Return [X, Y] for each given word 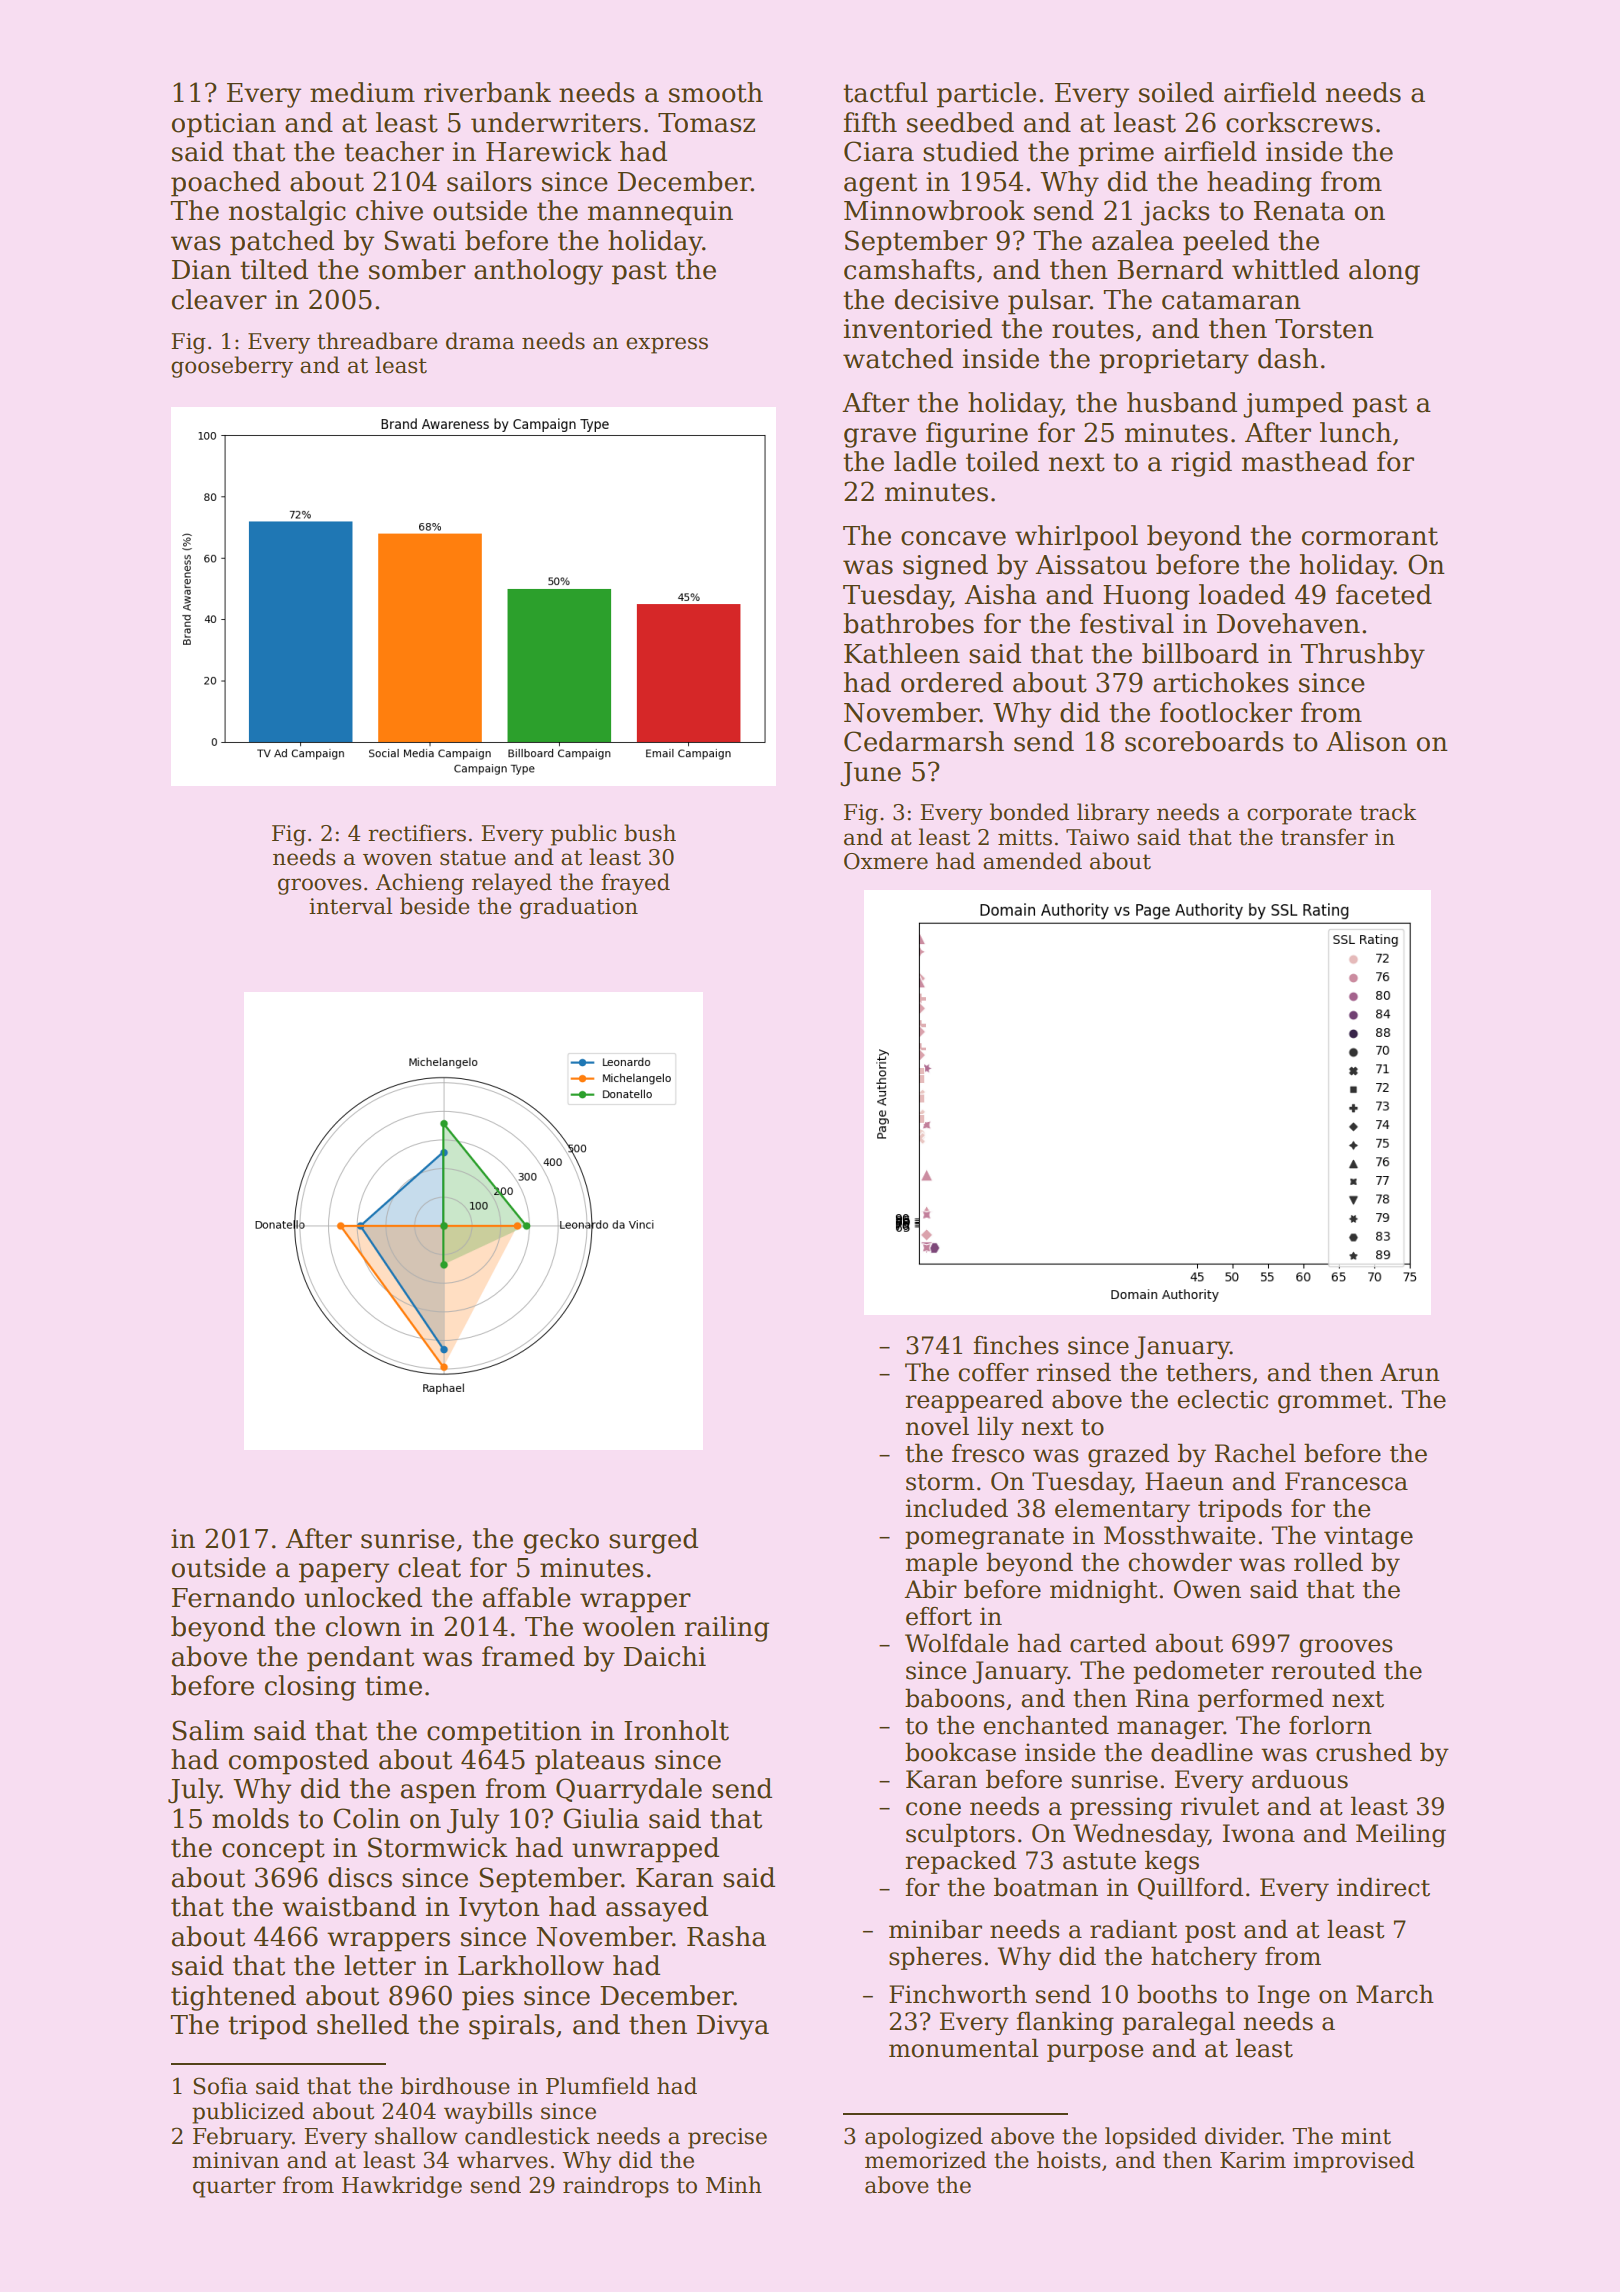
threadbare [377, 341]
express [667, 345]
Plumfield [598, 2086]
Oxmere [886, 861]
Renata [1299, 211]
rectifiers [417, 833]
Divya [733, 2027]
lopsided [1151, 2138]
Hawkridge [402, 2187]
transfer [1324, 837]
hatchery [1204, 1958]
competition [504, 1733]
